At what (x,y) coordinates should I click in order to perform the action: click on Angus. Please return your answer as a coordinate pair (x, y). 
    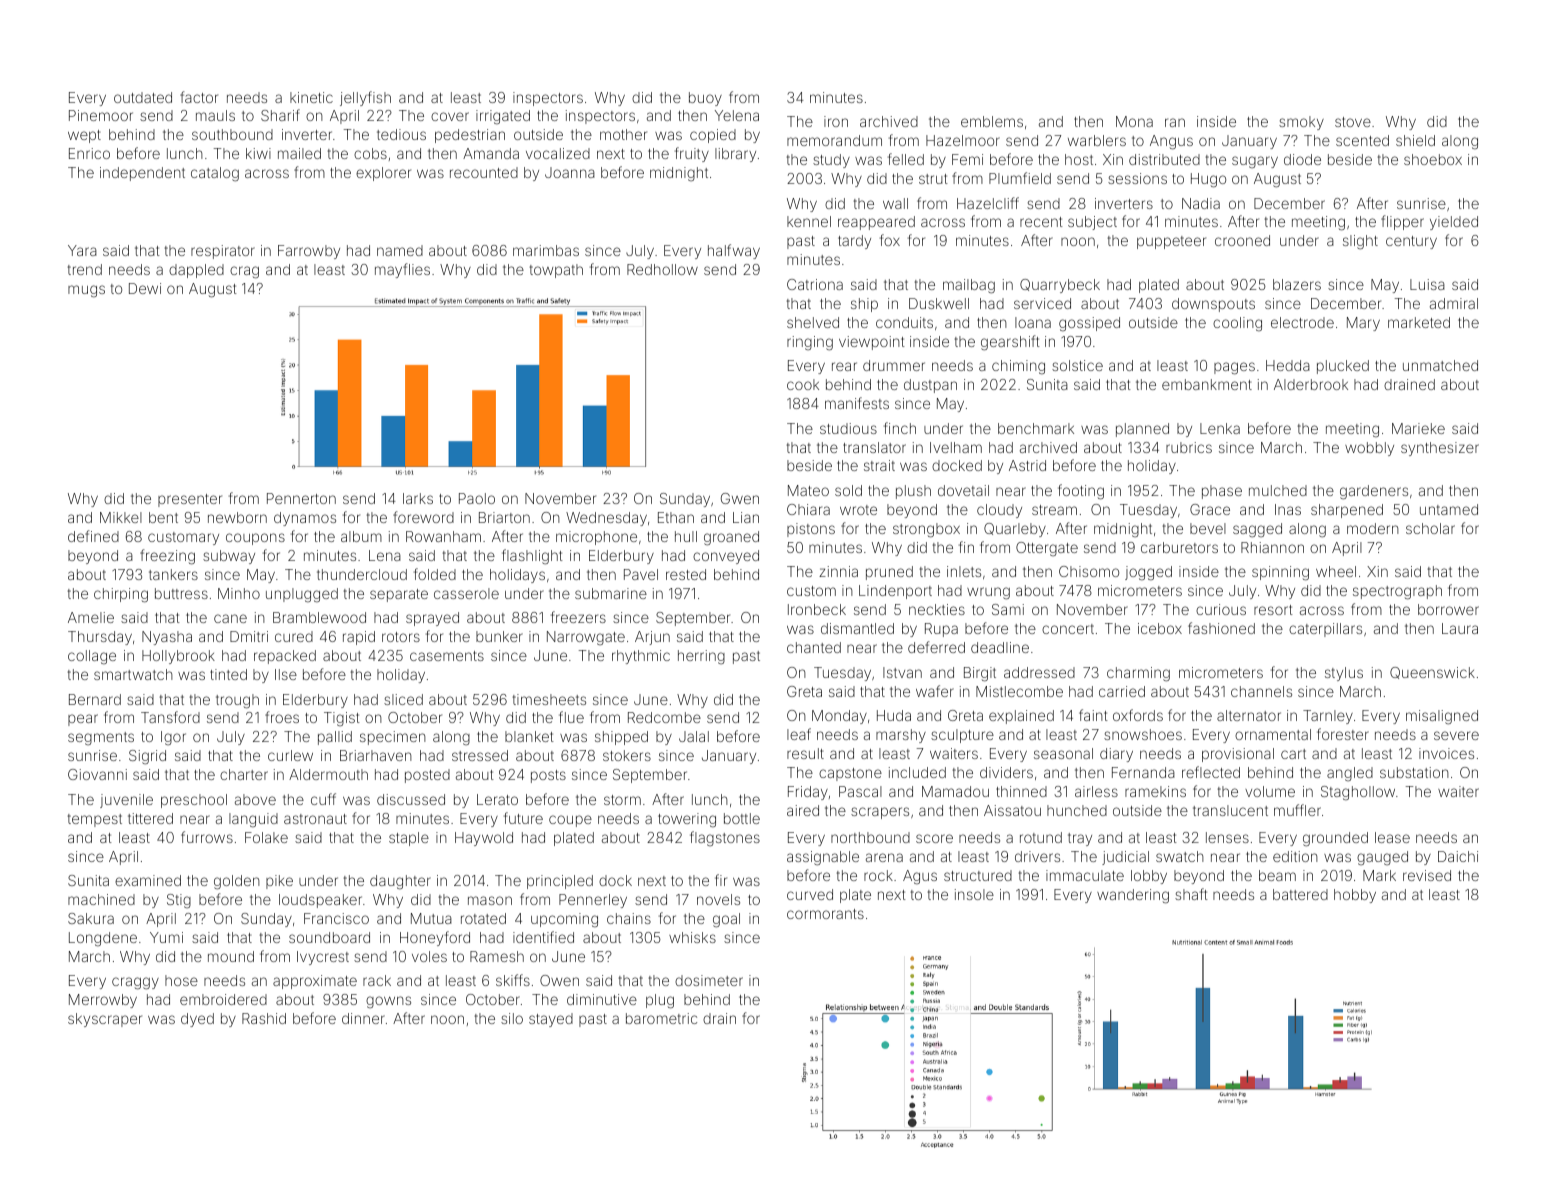
    Looking at the image, I should click on (1171, 142).
